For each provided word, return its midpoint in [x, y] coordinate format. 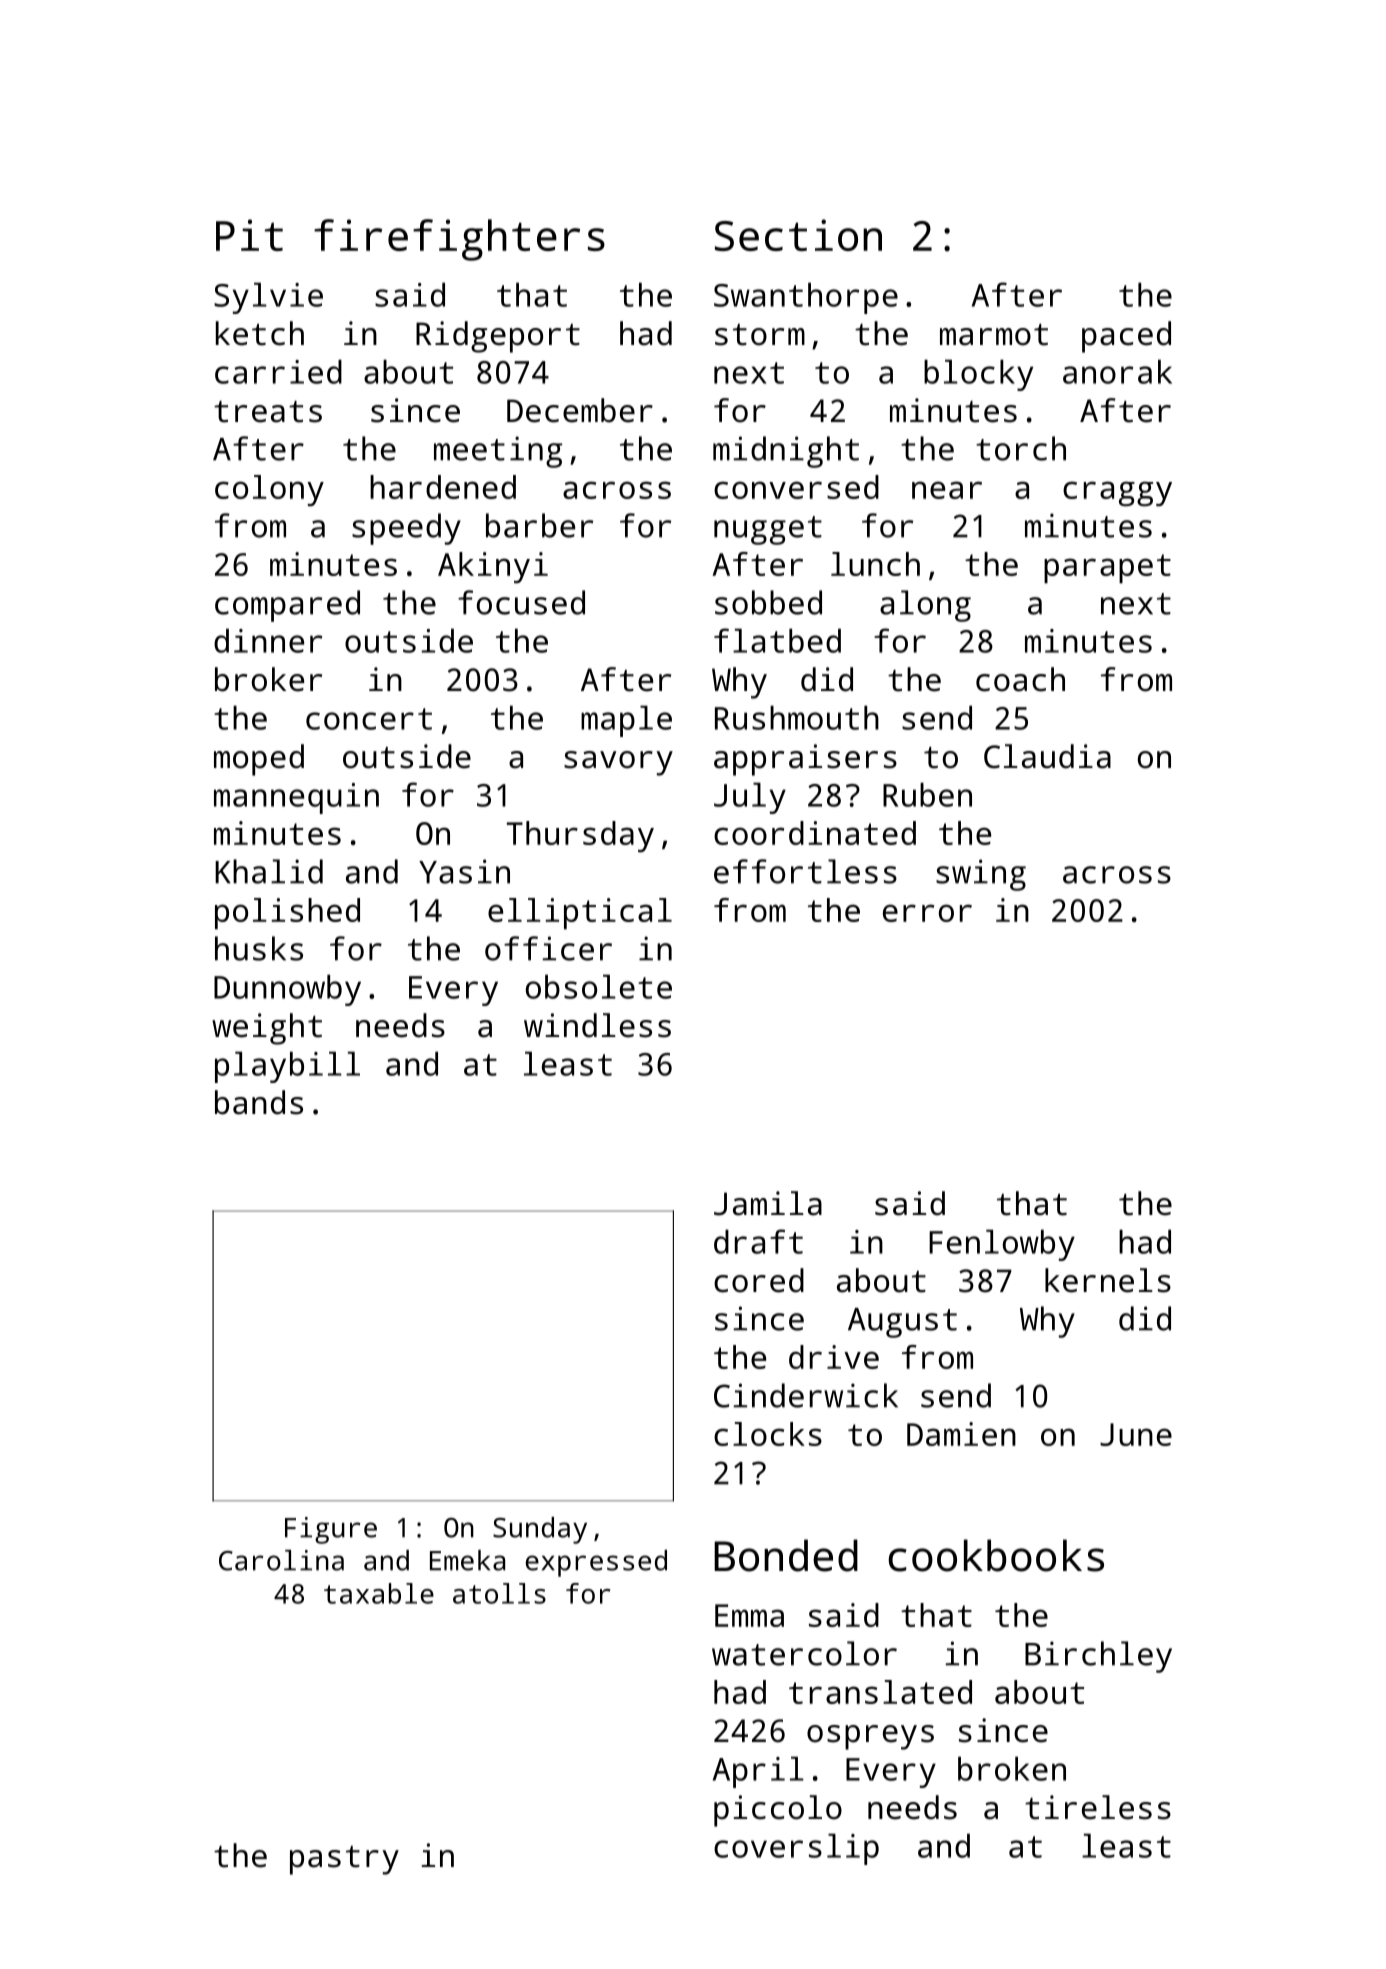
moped [259, 760]
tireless [1098, 1807]
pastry [344, 1860]
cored [759, 1280]
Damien [961, 1434]
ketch [260, 333]
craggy [1117, 494]
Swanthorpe [806, 298]
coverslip [796, 1849]
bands [259, 1102]
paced [1126, 337]
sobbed [768, 602]
